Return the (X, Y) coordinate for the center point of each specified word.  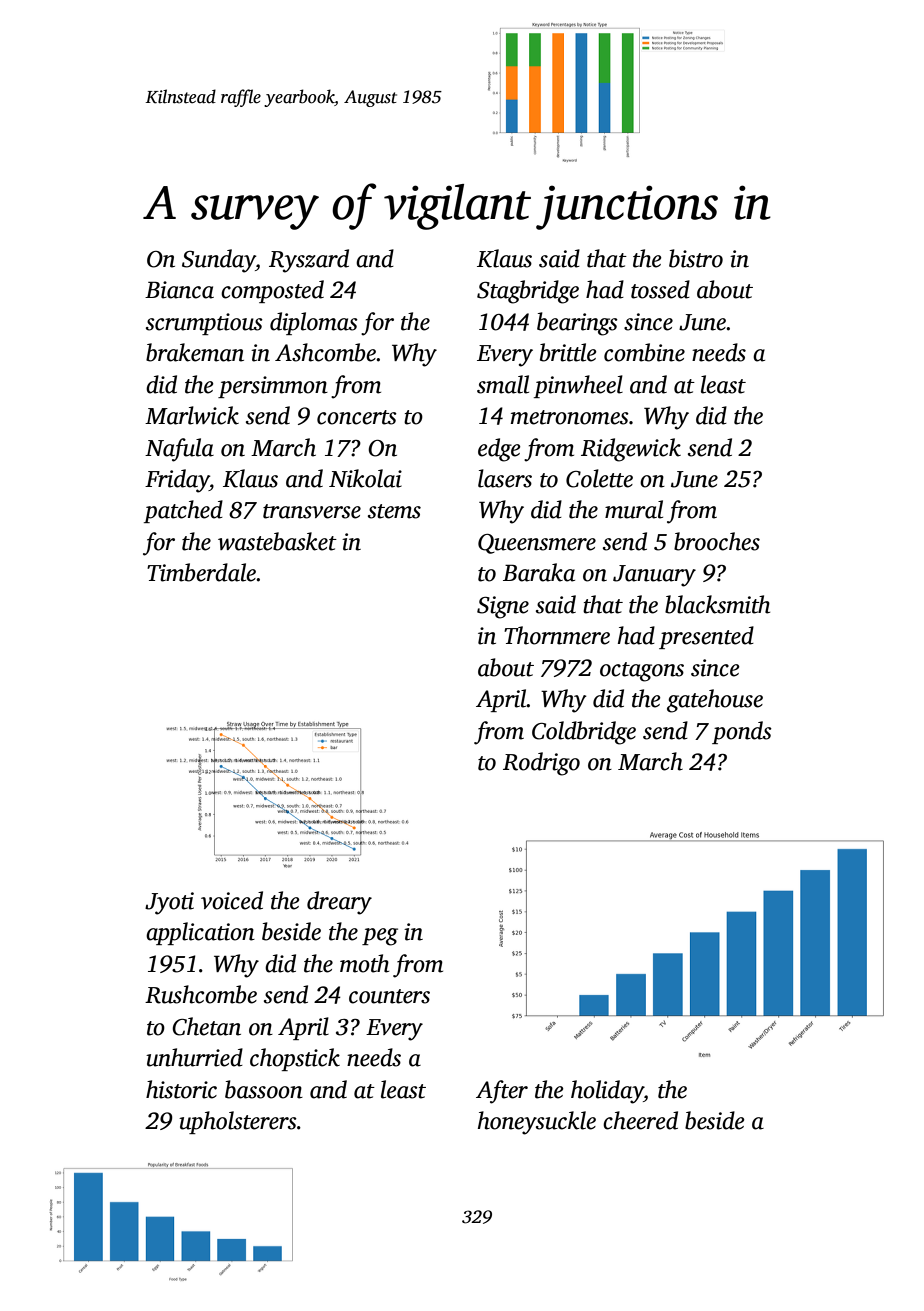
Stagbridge (528, 292)
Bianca (179, 290)
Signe (503, 607)
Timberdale (202, 572)
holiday (607, 1092)
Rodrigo (541, 764)
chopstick (295, 1059)
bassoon (264, 1089)
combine (644, 352)
